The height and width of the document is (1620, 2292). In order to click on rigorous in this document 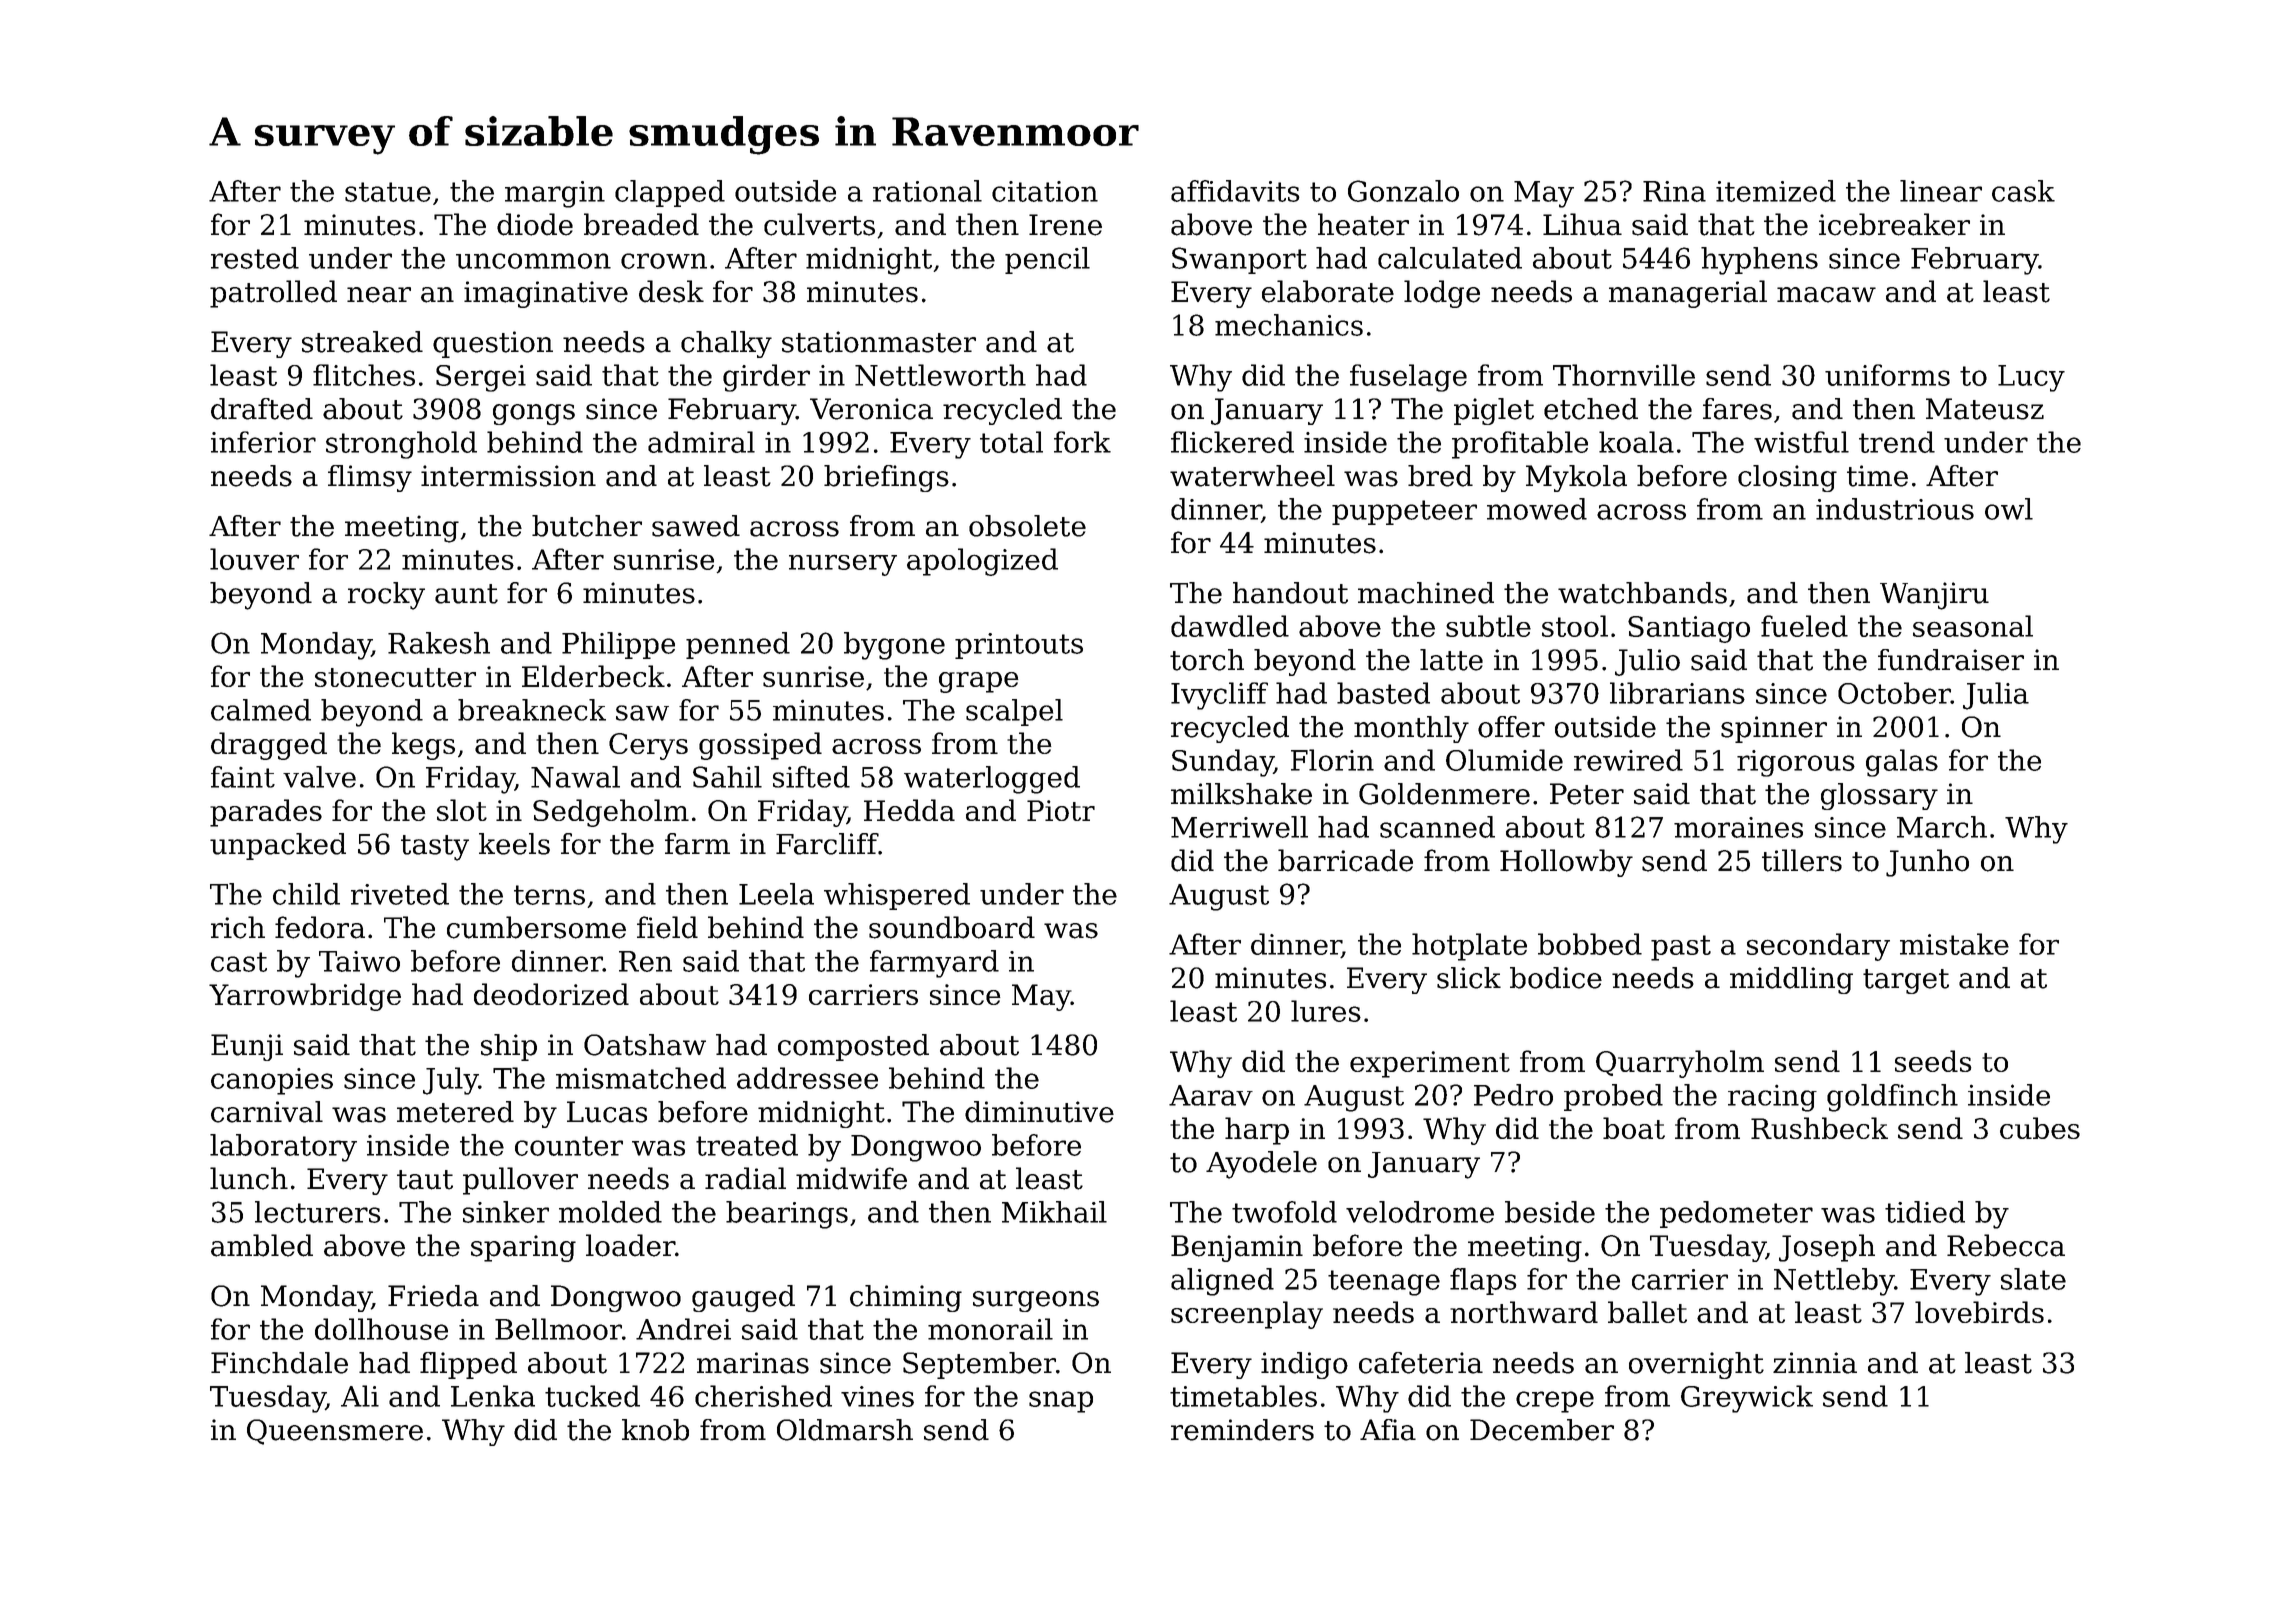, I will do `click(1796, 763)`.
